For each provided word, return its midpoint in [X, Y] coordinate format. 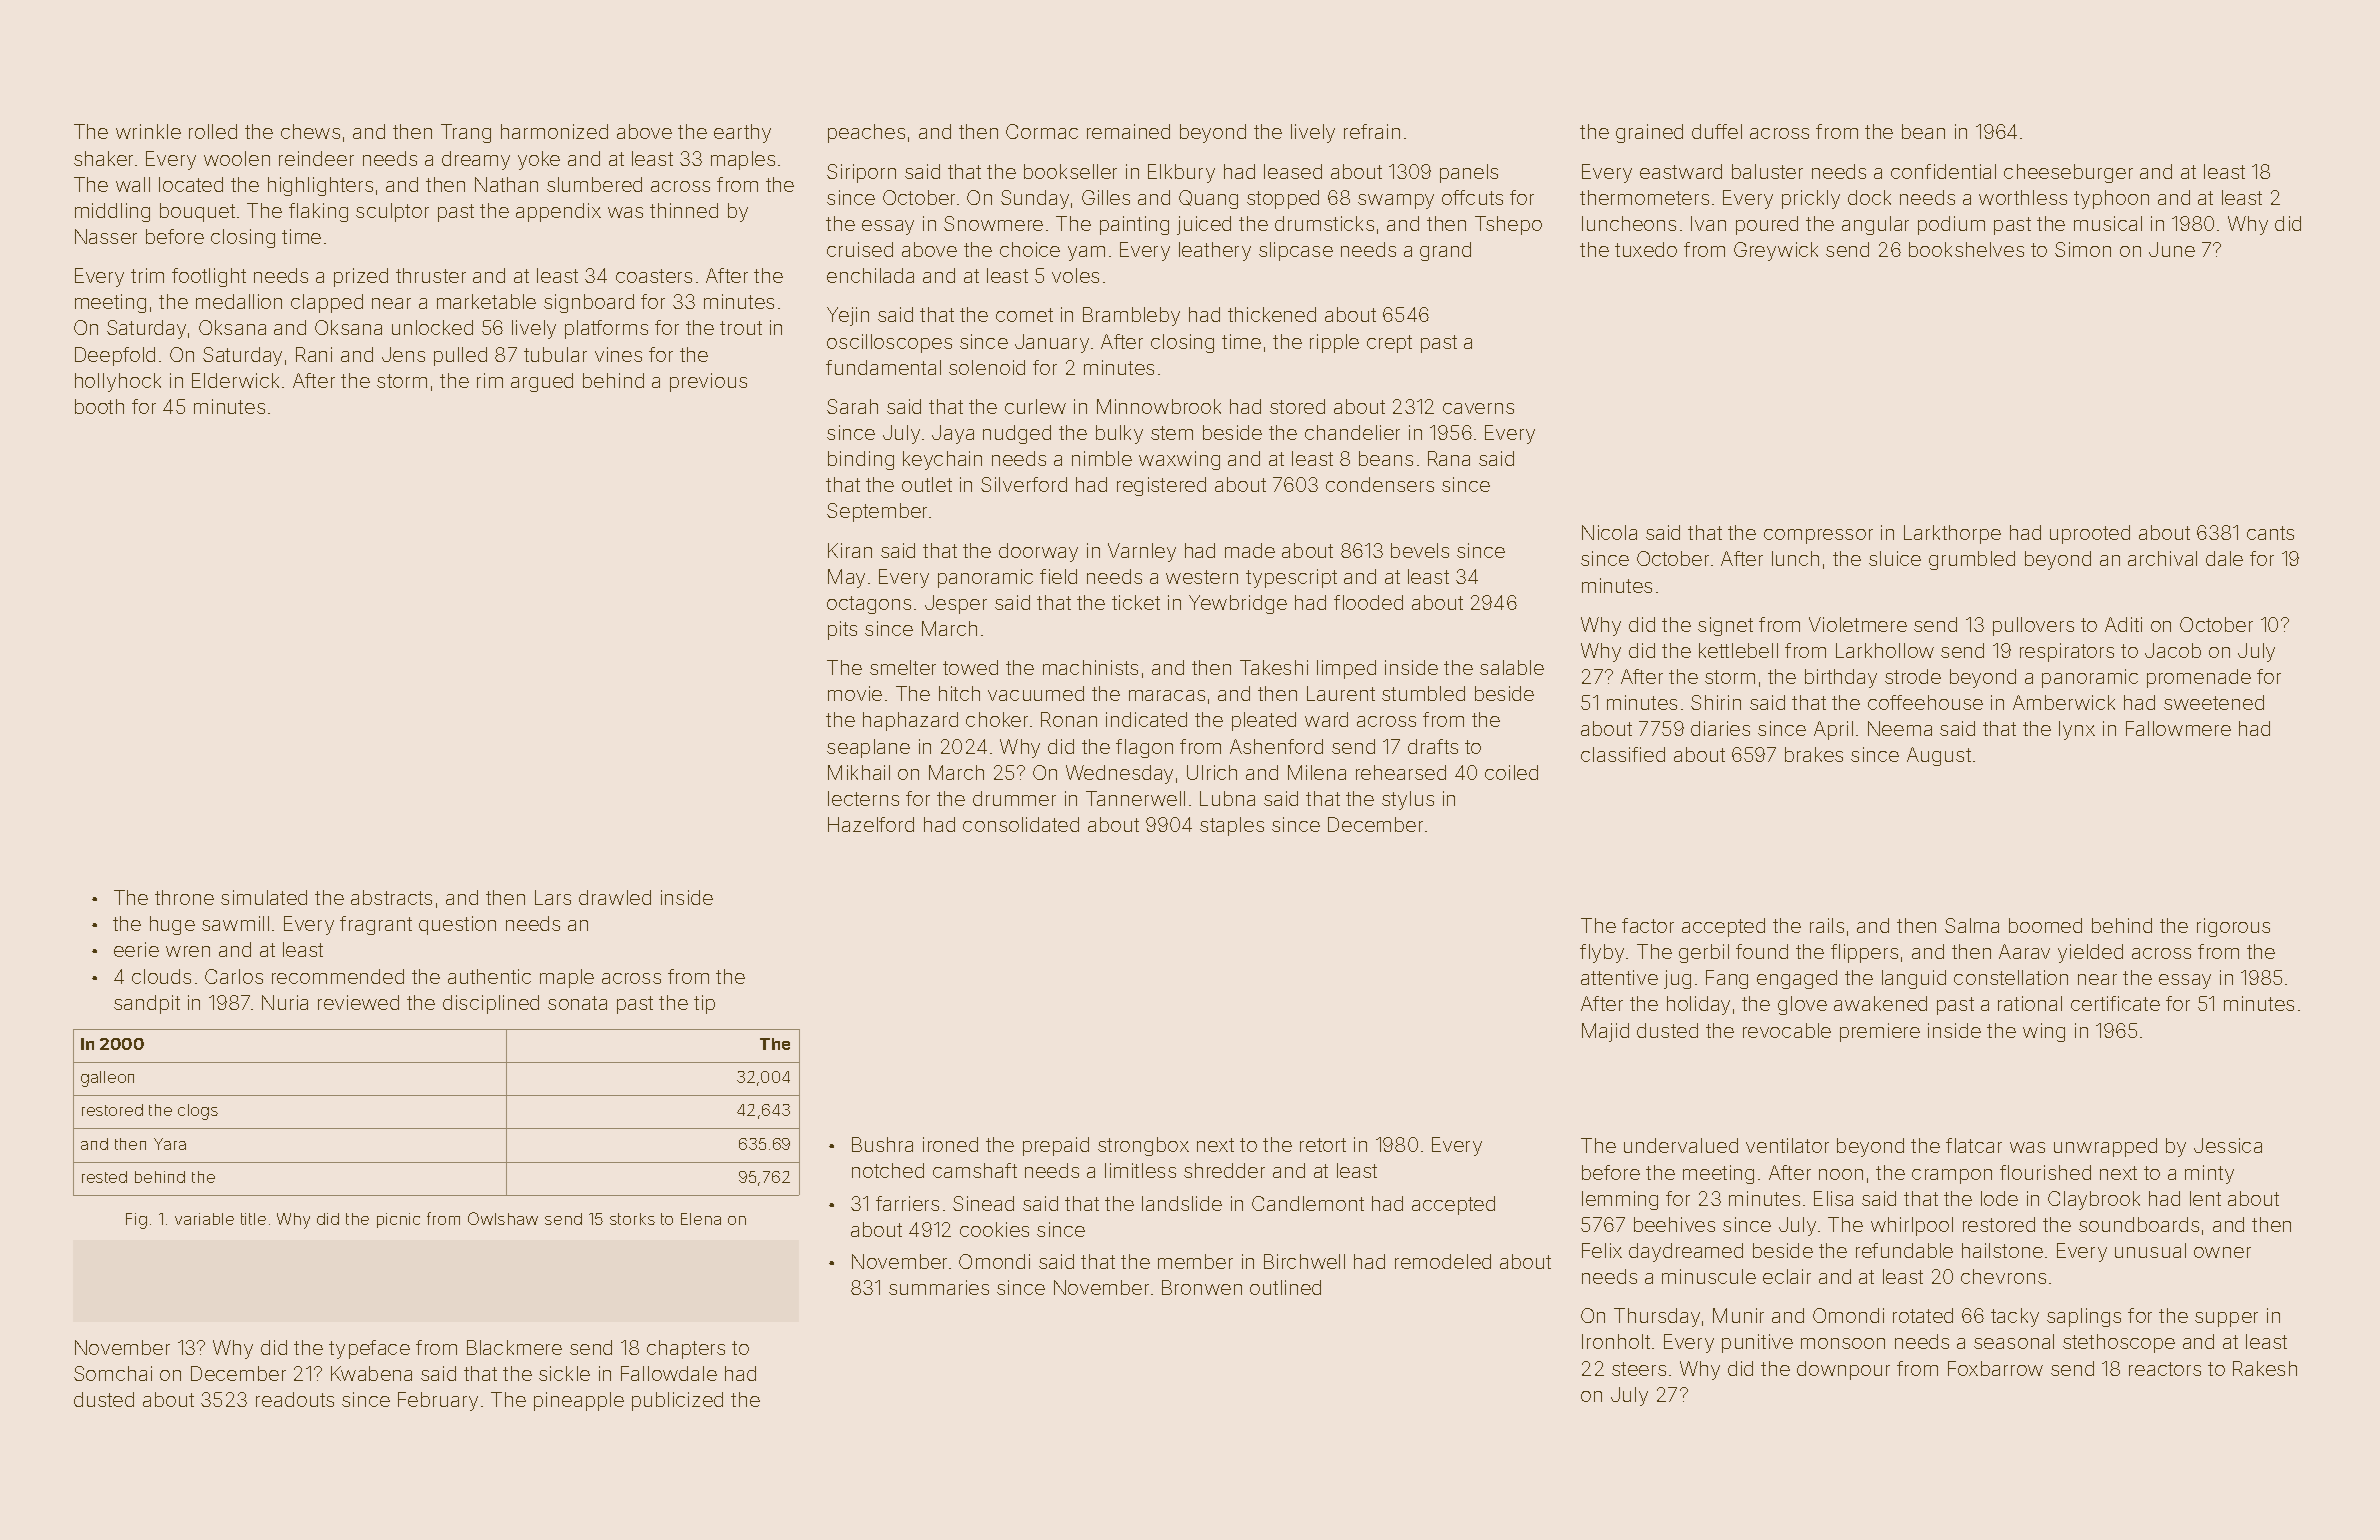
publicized [677, 1401]
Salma [1972, 925]
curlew [1035, 406]
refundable [1904, 1250]
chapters [686, 1349]
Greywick [1776, 251]
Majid [1605, 1032]
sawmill [235, 923]
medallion [239, 301]
